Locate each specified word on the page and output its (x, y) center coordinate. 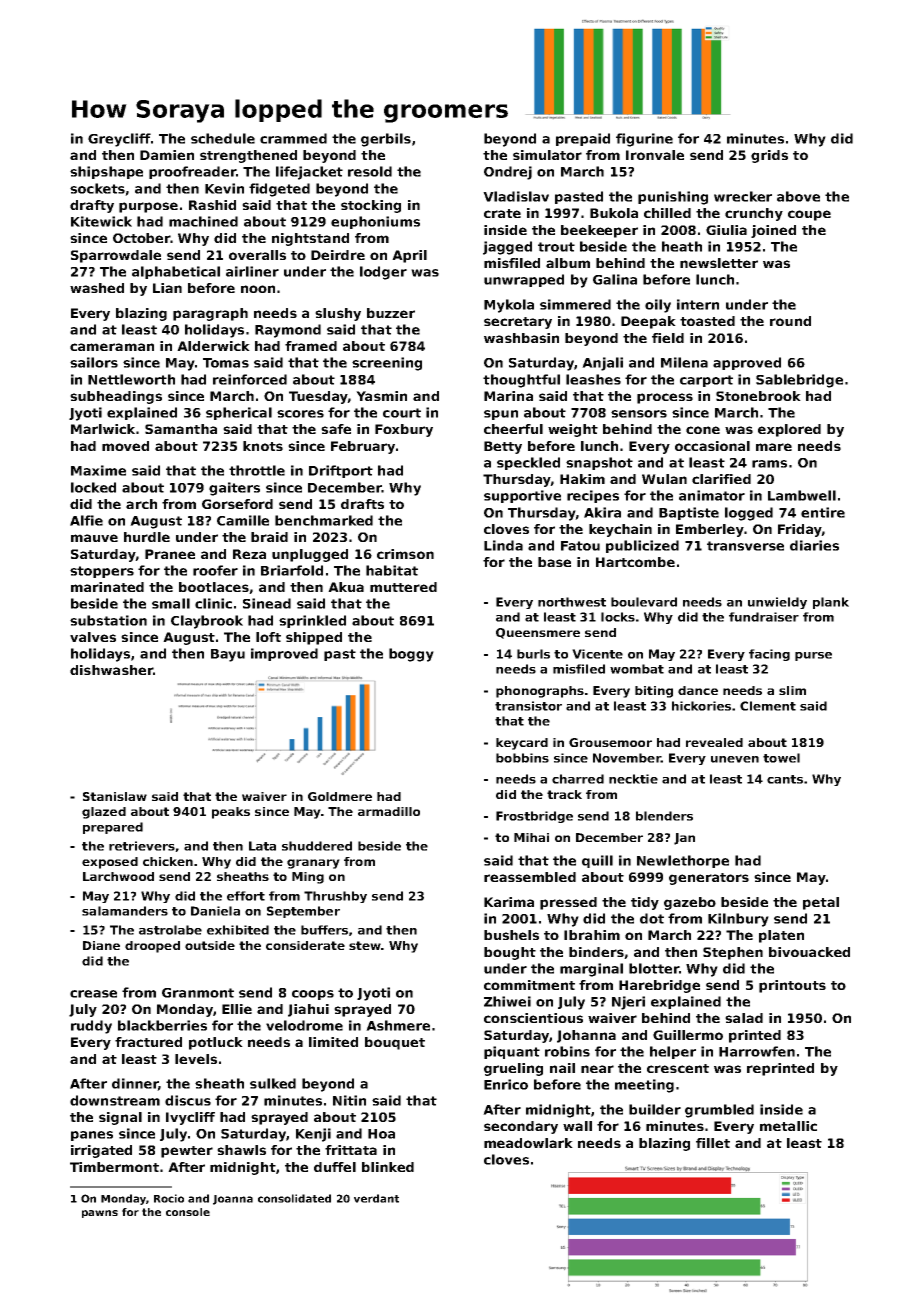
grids (769, 156)
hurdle (147, 537)
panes (92, 1136)
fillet (713, 1143)
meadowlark (528, 1143)
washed (97, 288)
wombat (637, 669)
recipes (593, 496)
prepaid (583, 139)
